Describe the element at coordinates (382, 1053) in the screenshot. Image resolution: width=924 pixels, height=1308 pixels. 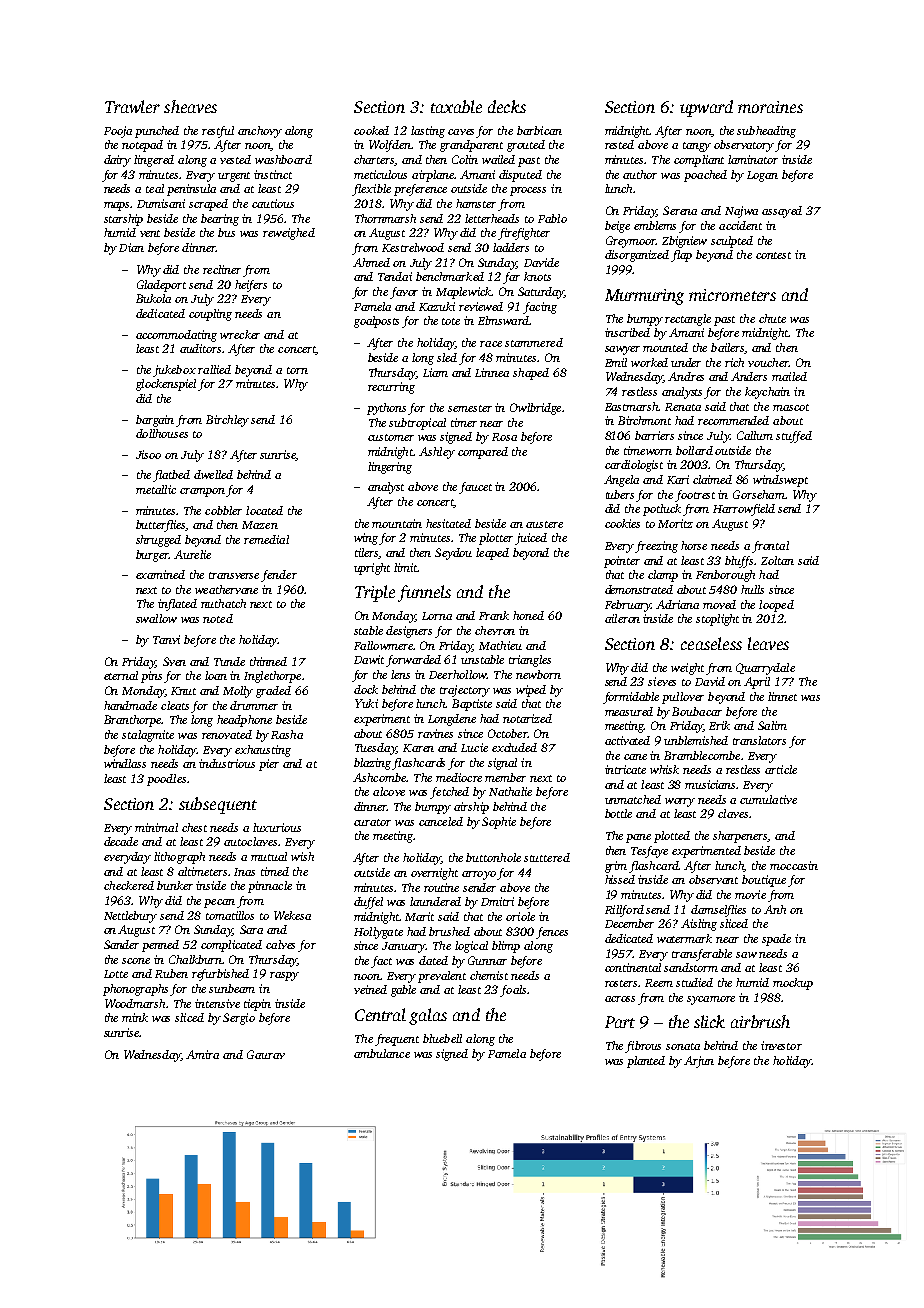
I see `ambulance` at that location.
